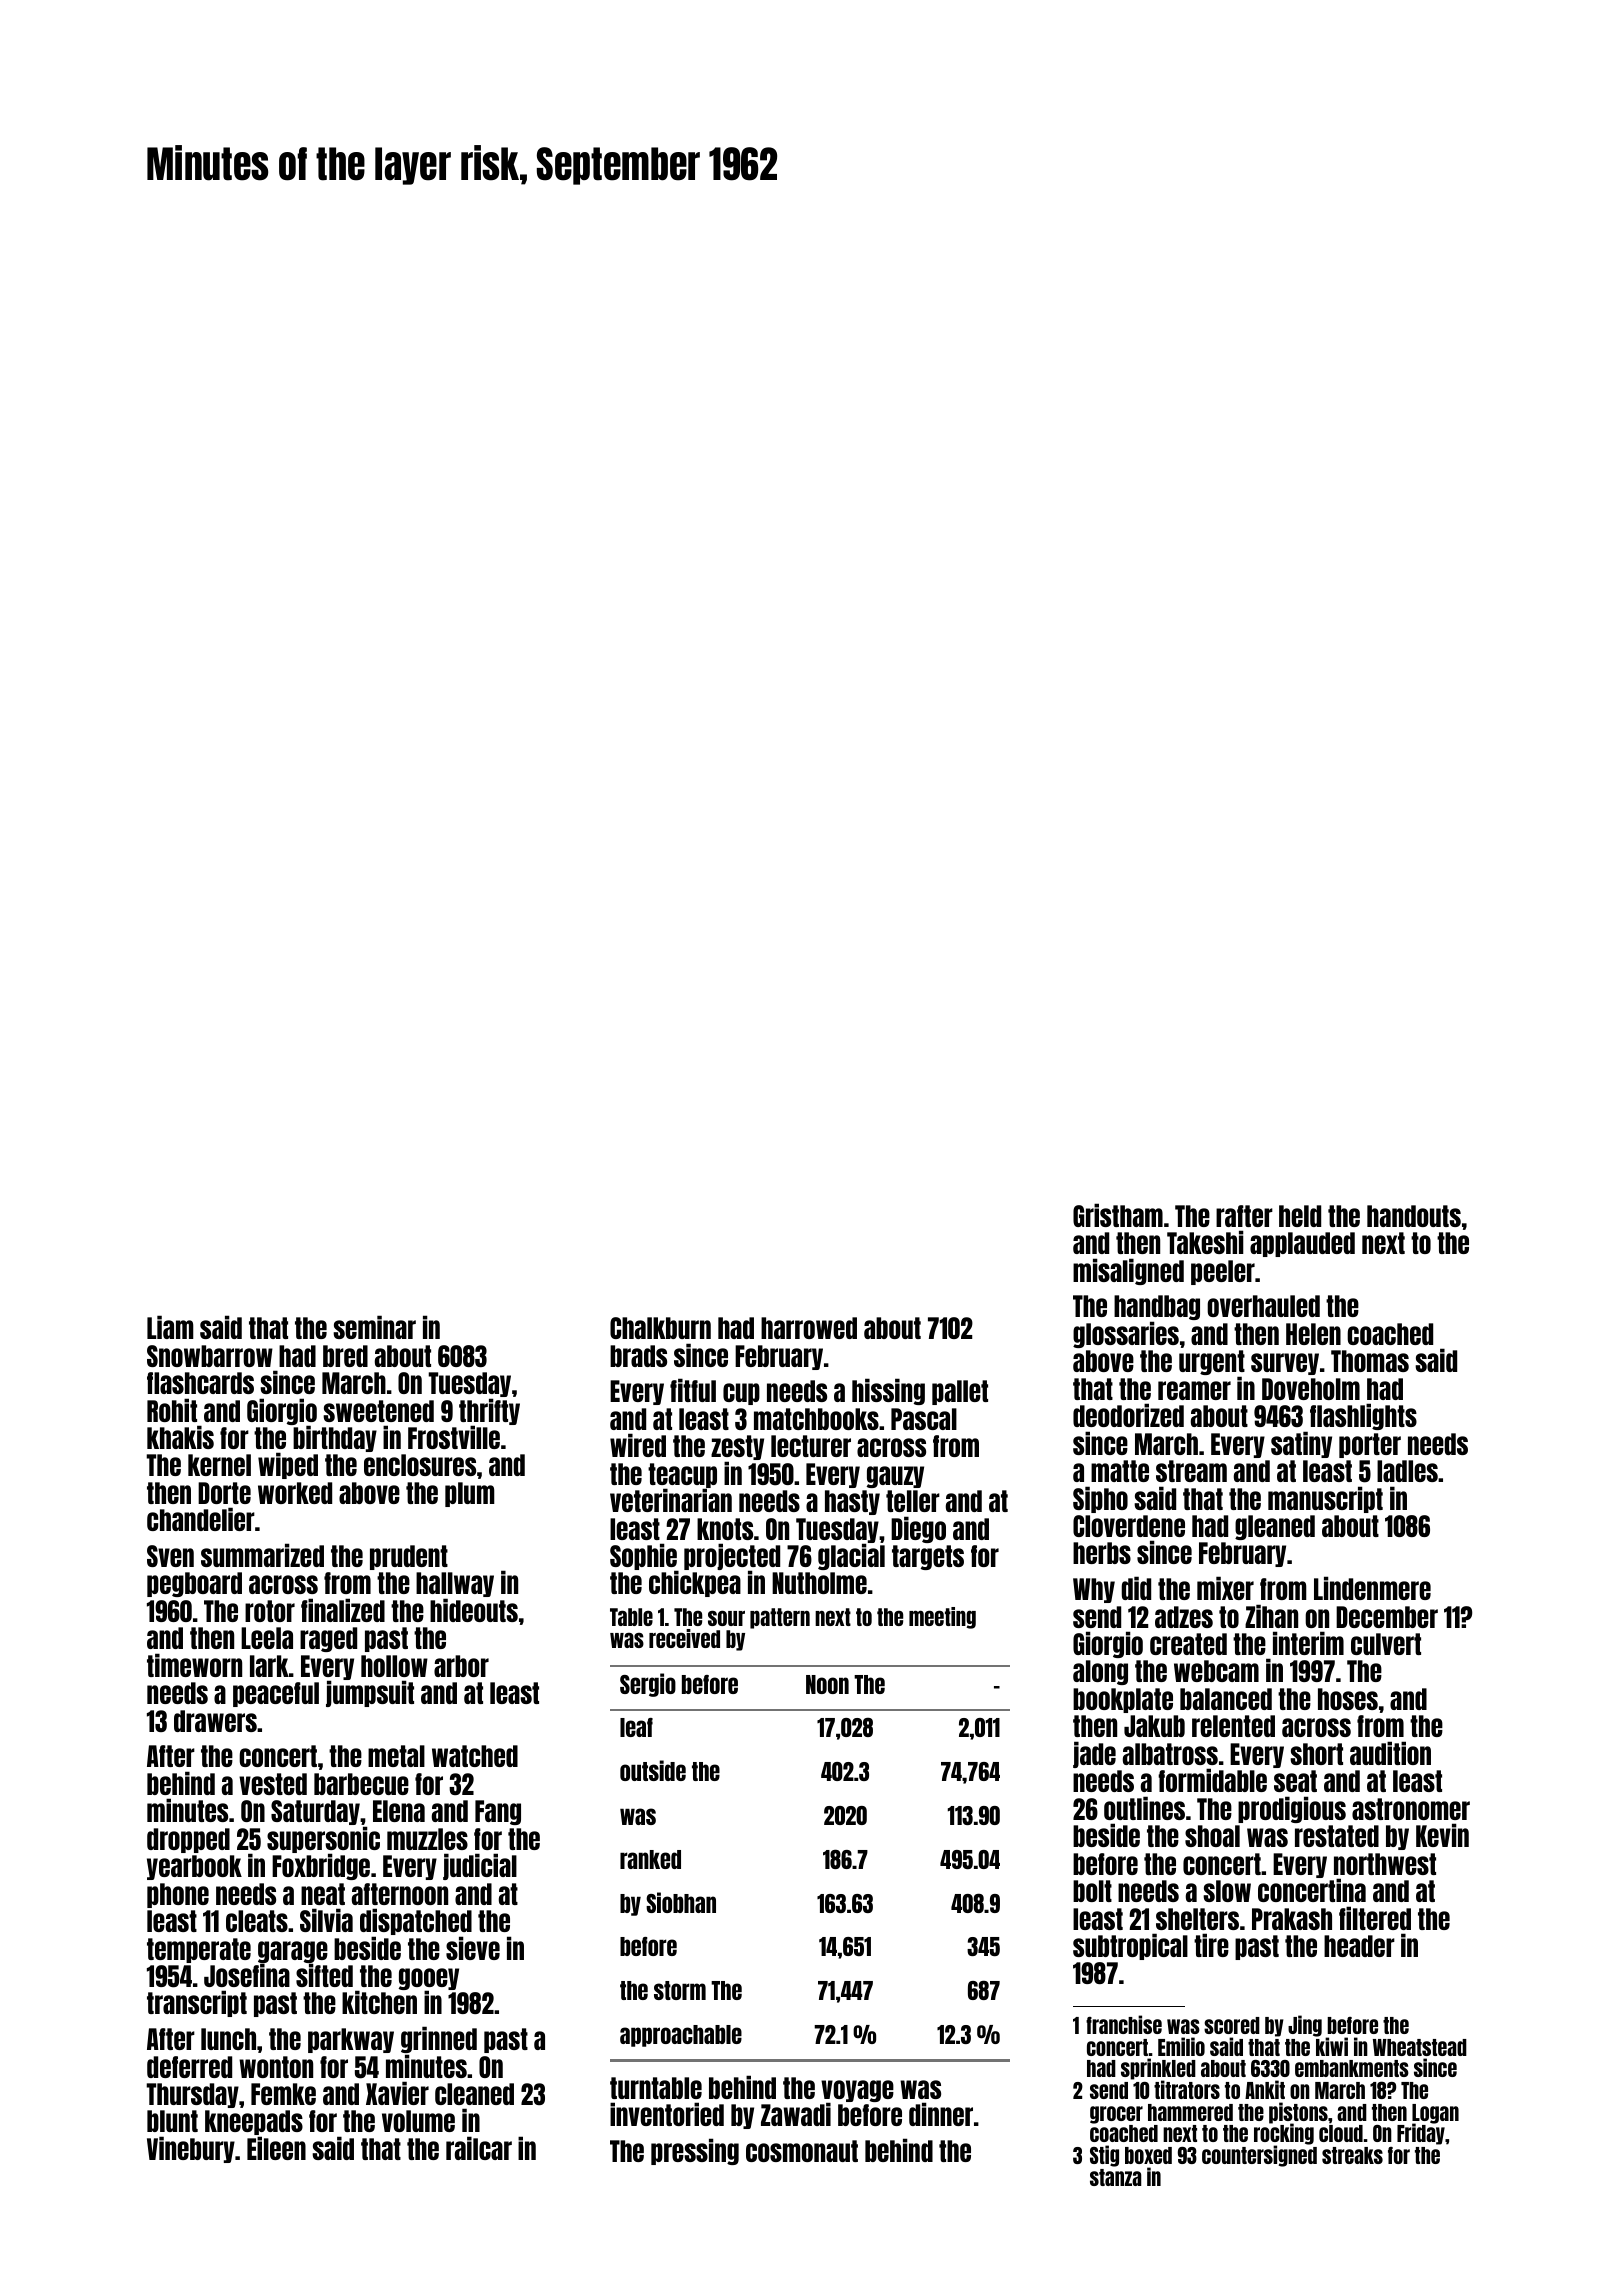 Image resolution: width=1620 pixels, height=2292 pixels. Describe the element at coordinates (1144, 1808) in the image. I see `outlines` at that location.
